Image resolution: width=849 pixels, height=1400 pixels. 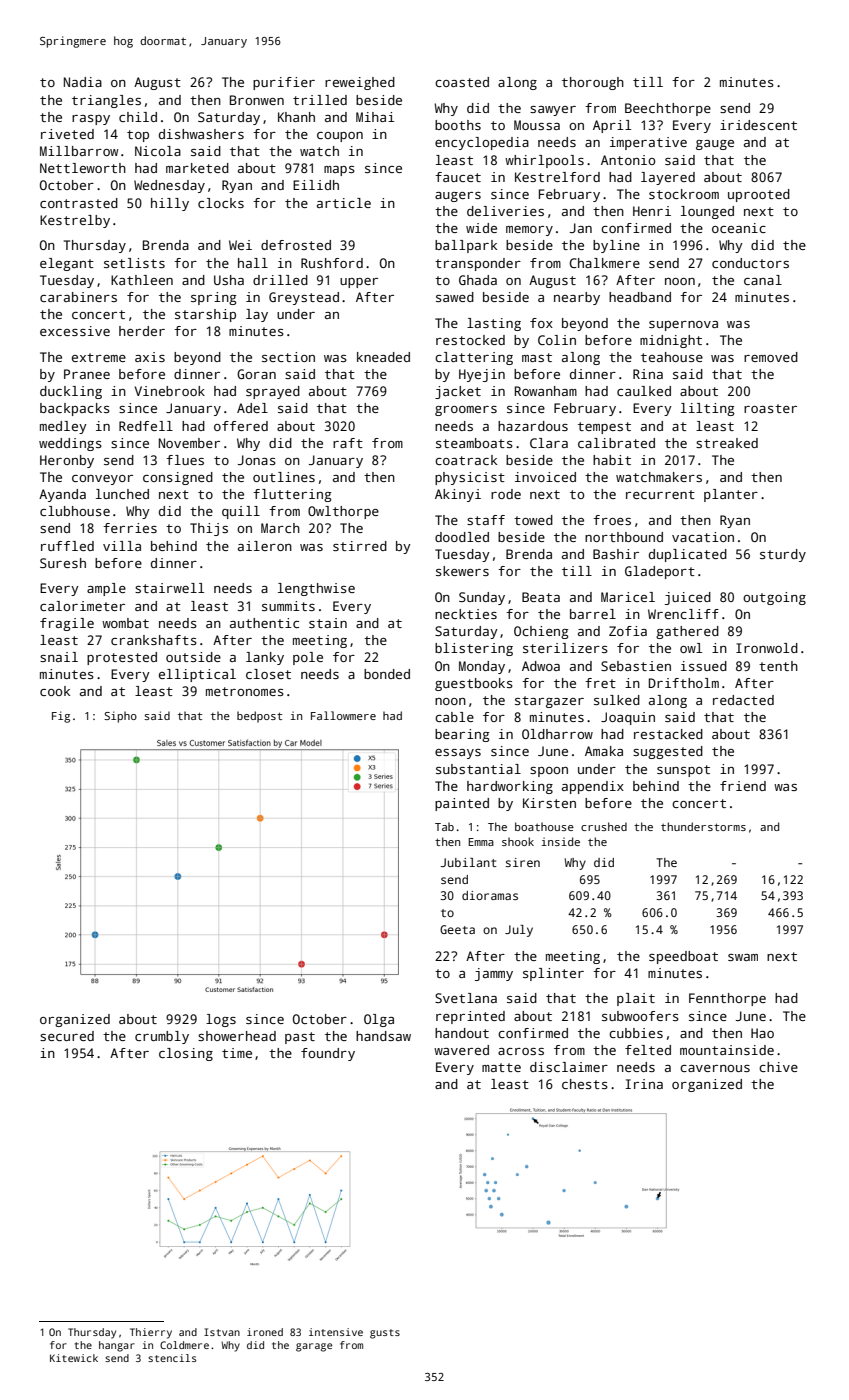 What do you see at coordinates (553, 111) in the screenshot?
I see `sawyer` at bounding box center [553, 111].
